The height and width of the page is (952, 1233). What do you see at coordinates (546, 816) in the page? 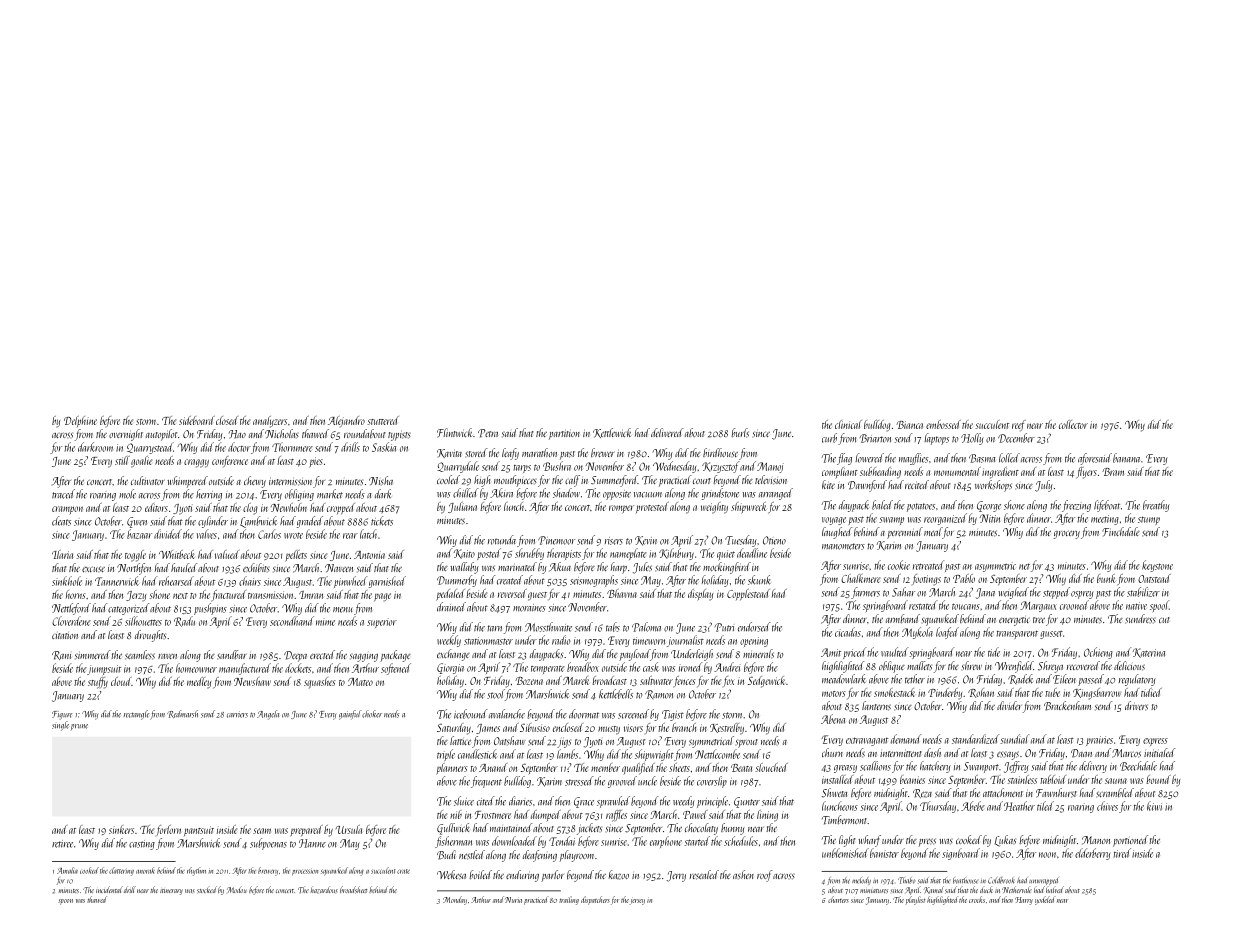
I see `dumped` at bounding box center [546, 816].
